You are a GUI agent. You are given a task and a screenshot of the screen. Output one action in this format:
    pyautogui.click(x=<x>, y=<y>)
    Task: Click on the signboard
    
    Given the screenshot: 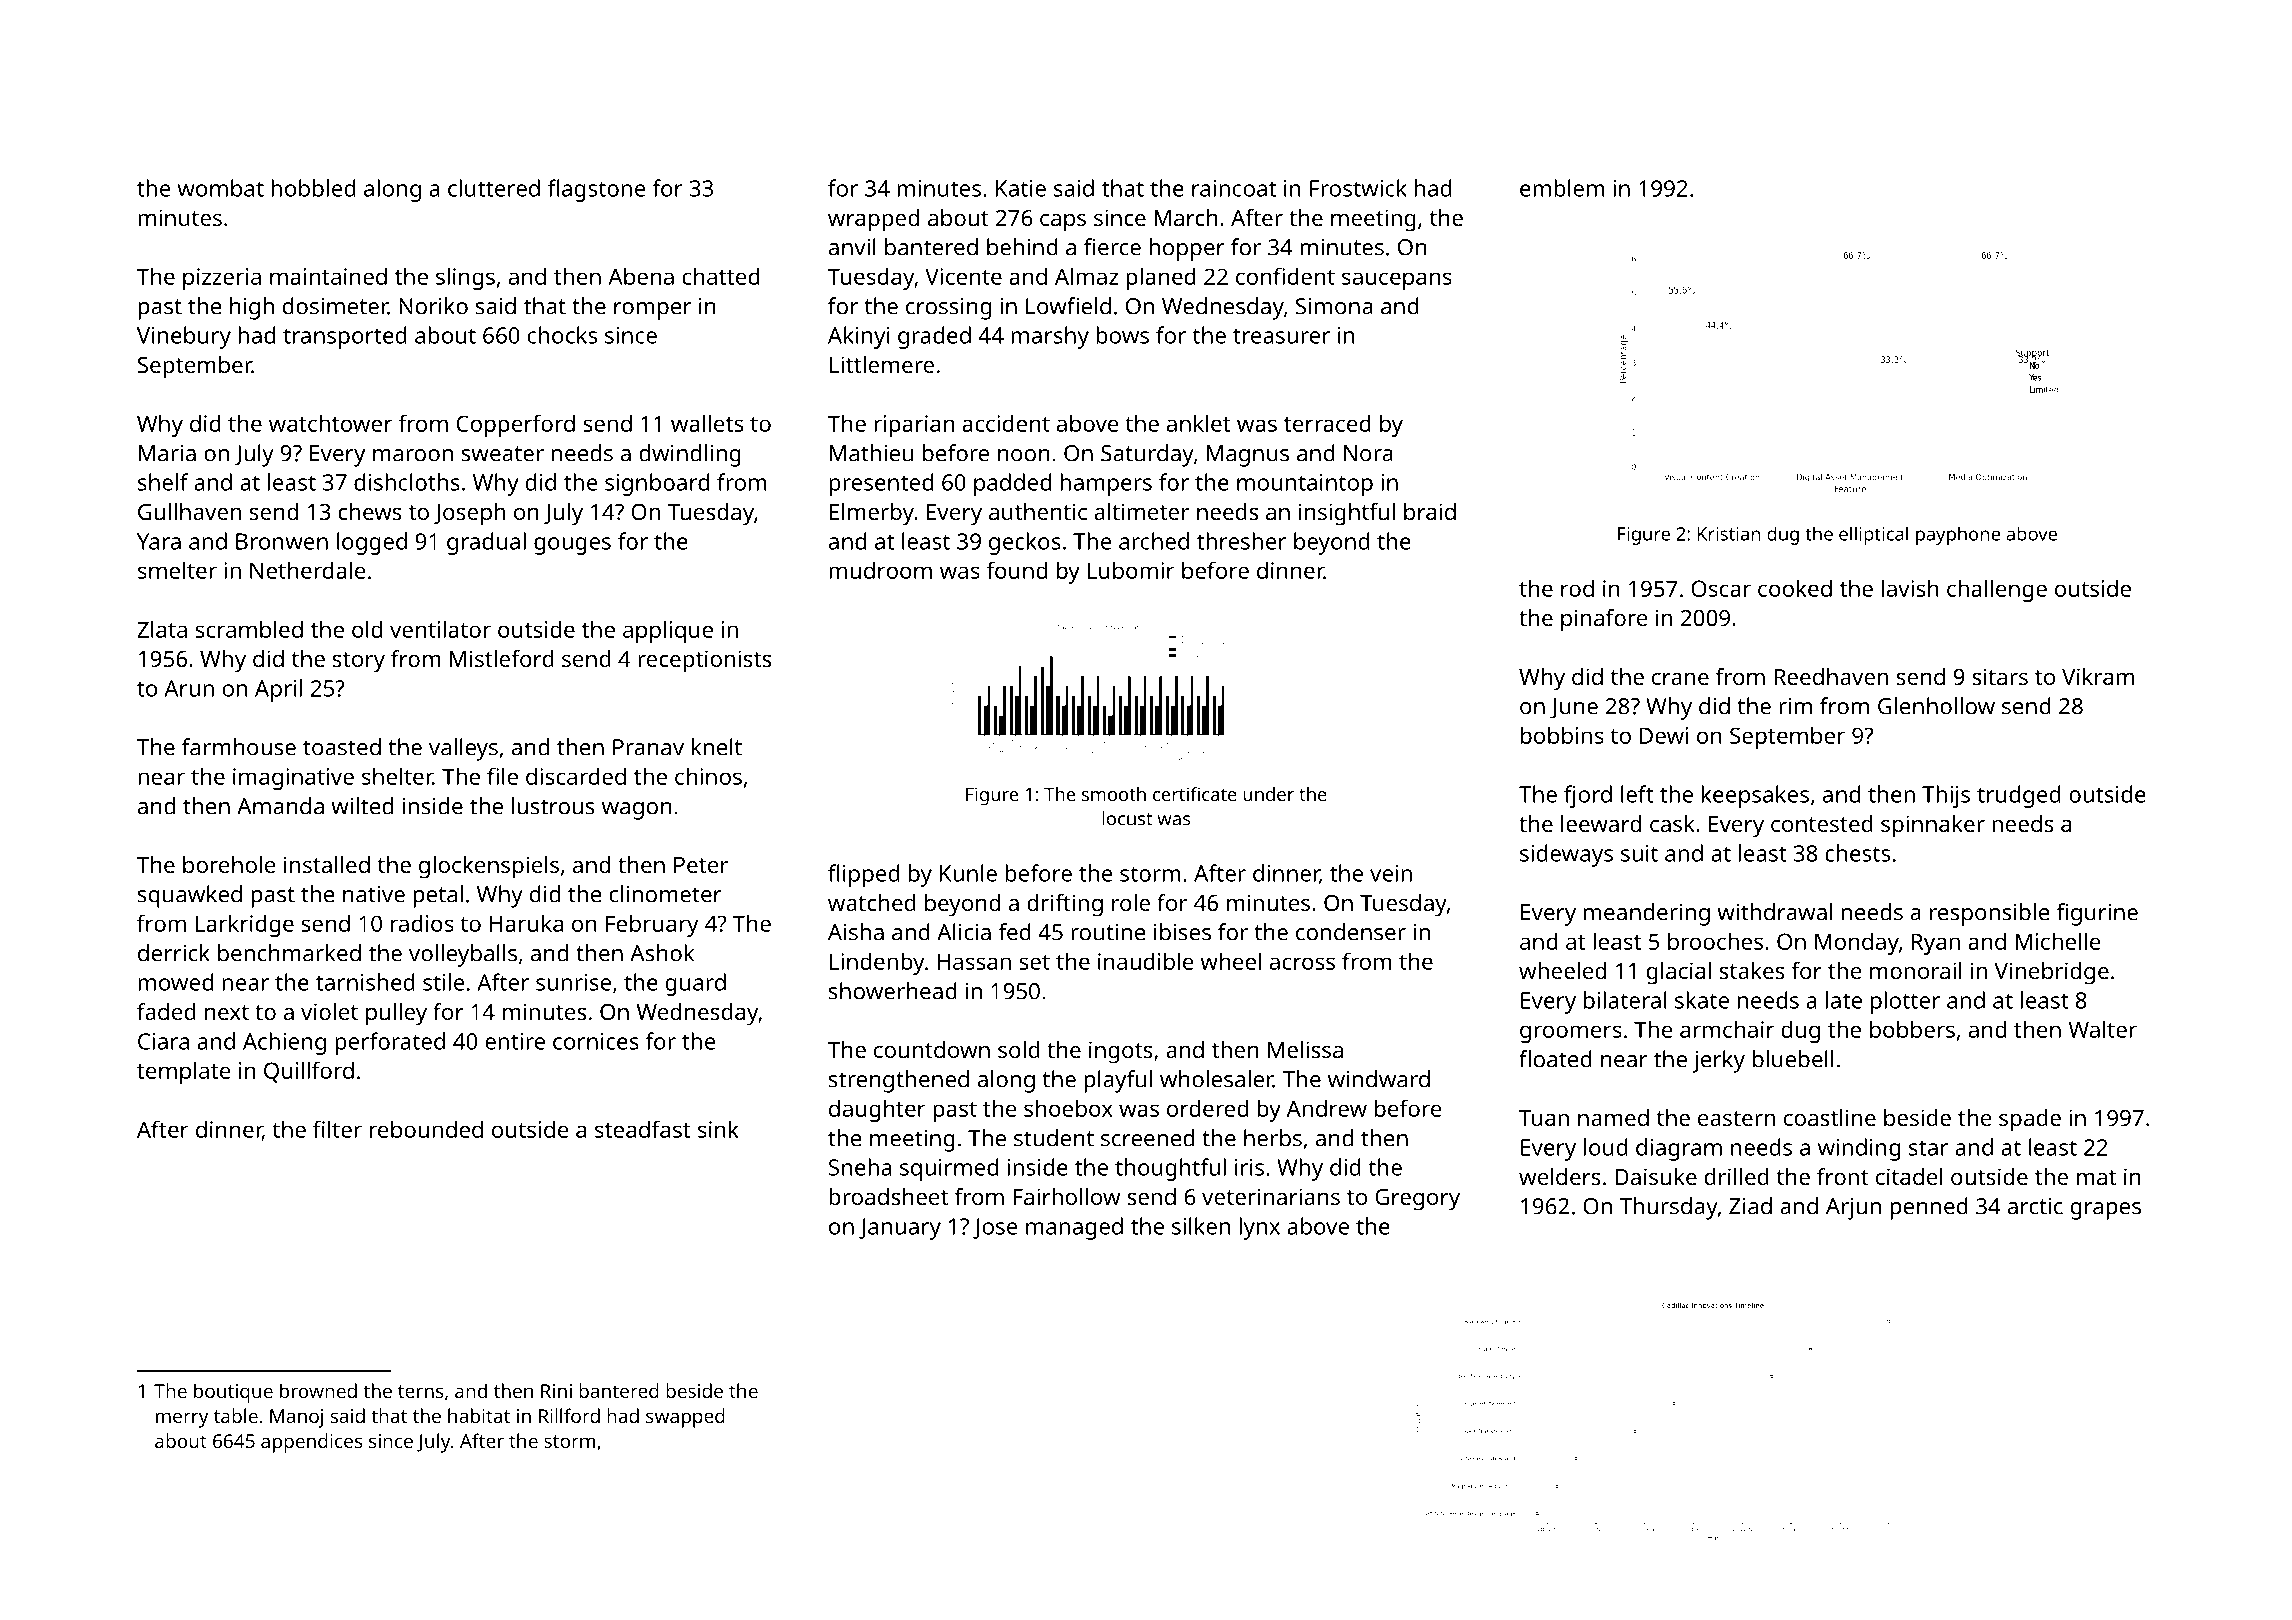 What is the action you would take?
    pyautogui.click(x=657, y=484)
